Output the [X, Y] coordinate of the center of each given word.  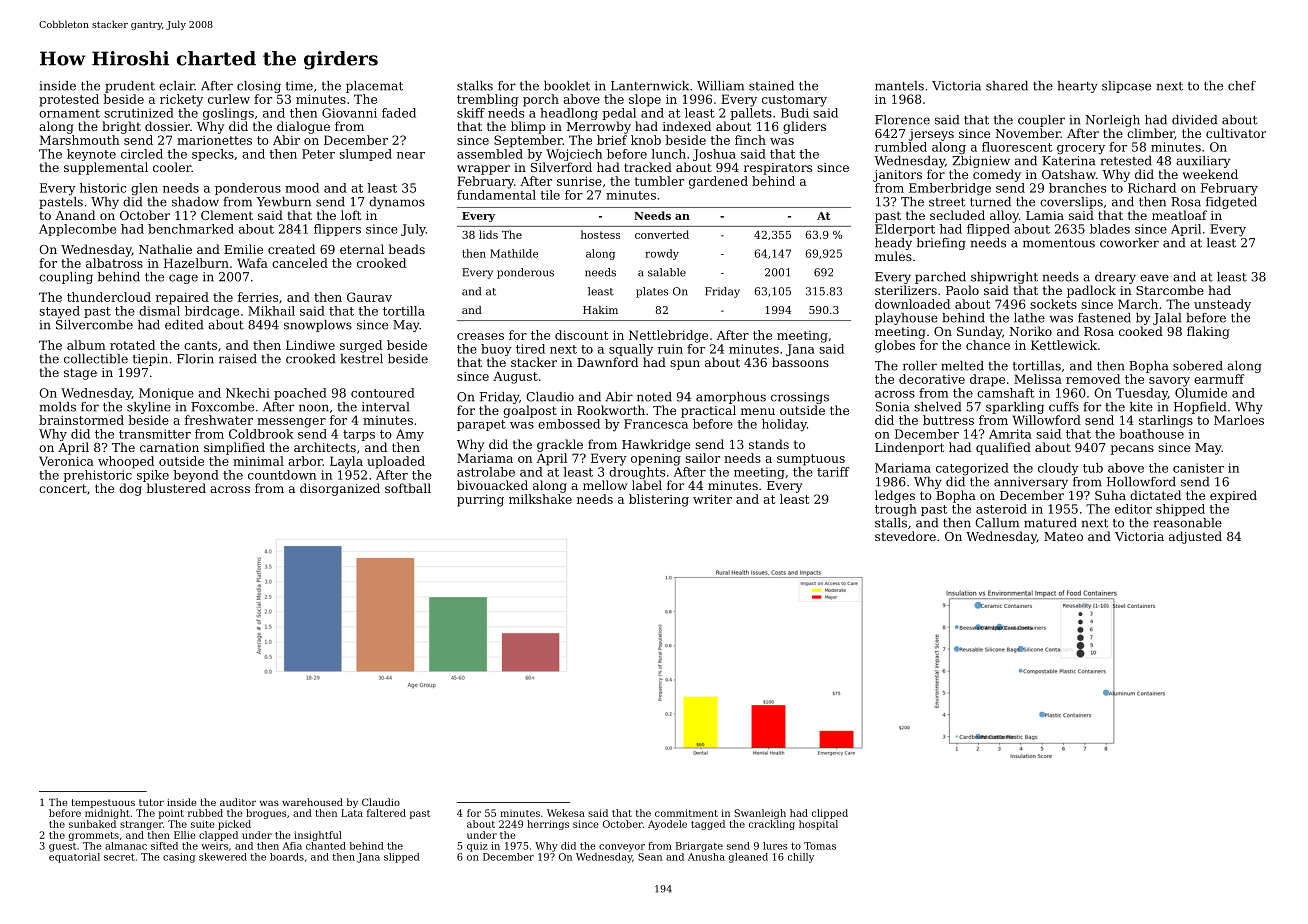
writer [712, 499]
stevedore [905, 536]
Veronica [66, 461]
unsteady [1222, 305]
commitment [686, 813]
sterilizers [906, 290]
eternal [362, 249]
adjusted [1195, 537]
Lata [352, 813]
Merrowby [599, 127]
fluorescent [1017, 147]
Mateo [1063, 536]
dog [130, 489]
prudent [130, 87]
